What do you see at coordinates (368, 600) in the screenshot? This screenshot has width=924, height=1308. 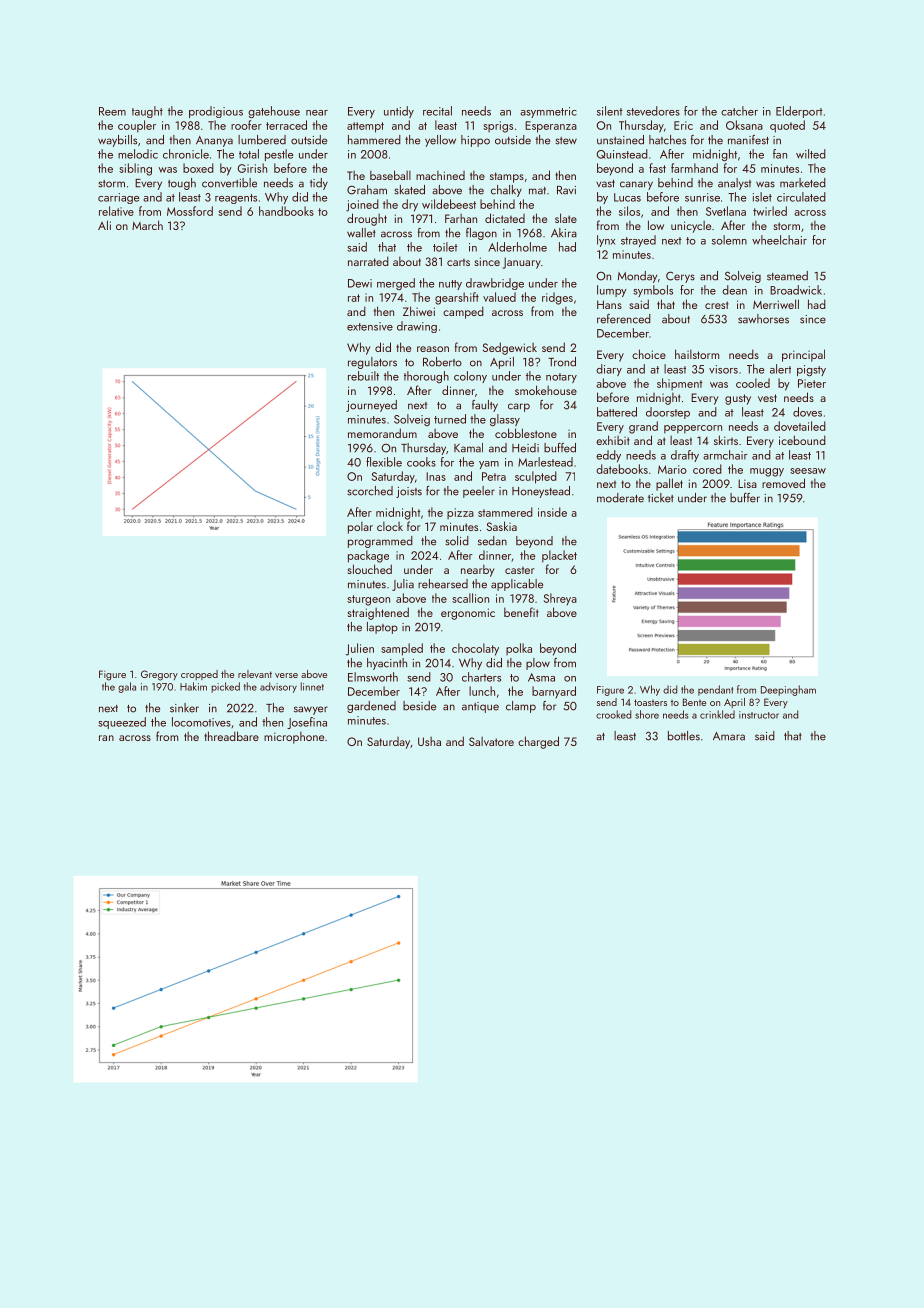 I see `sturgeon` at bounding box center [368, 600].
